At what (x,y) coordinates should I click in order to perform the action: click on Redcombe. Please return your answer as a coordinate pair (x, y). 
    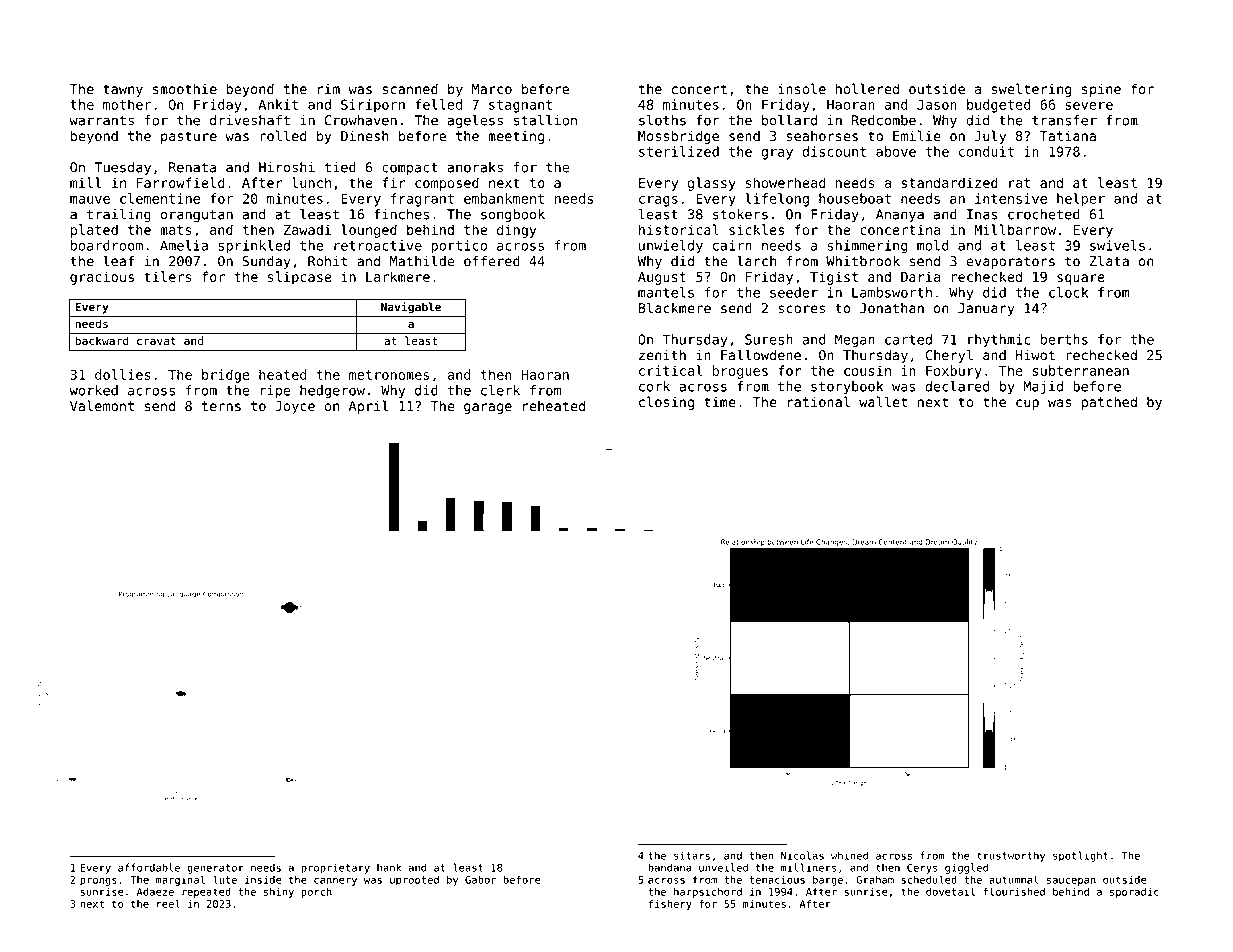
    Looking at the image, I should click on (884, 120).
